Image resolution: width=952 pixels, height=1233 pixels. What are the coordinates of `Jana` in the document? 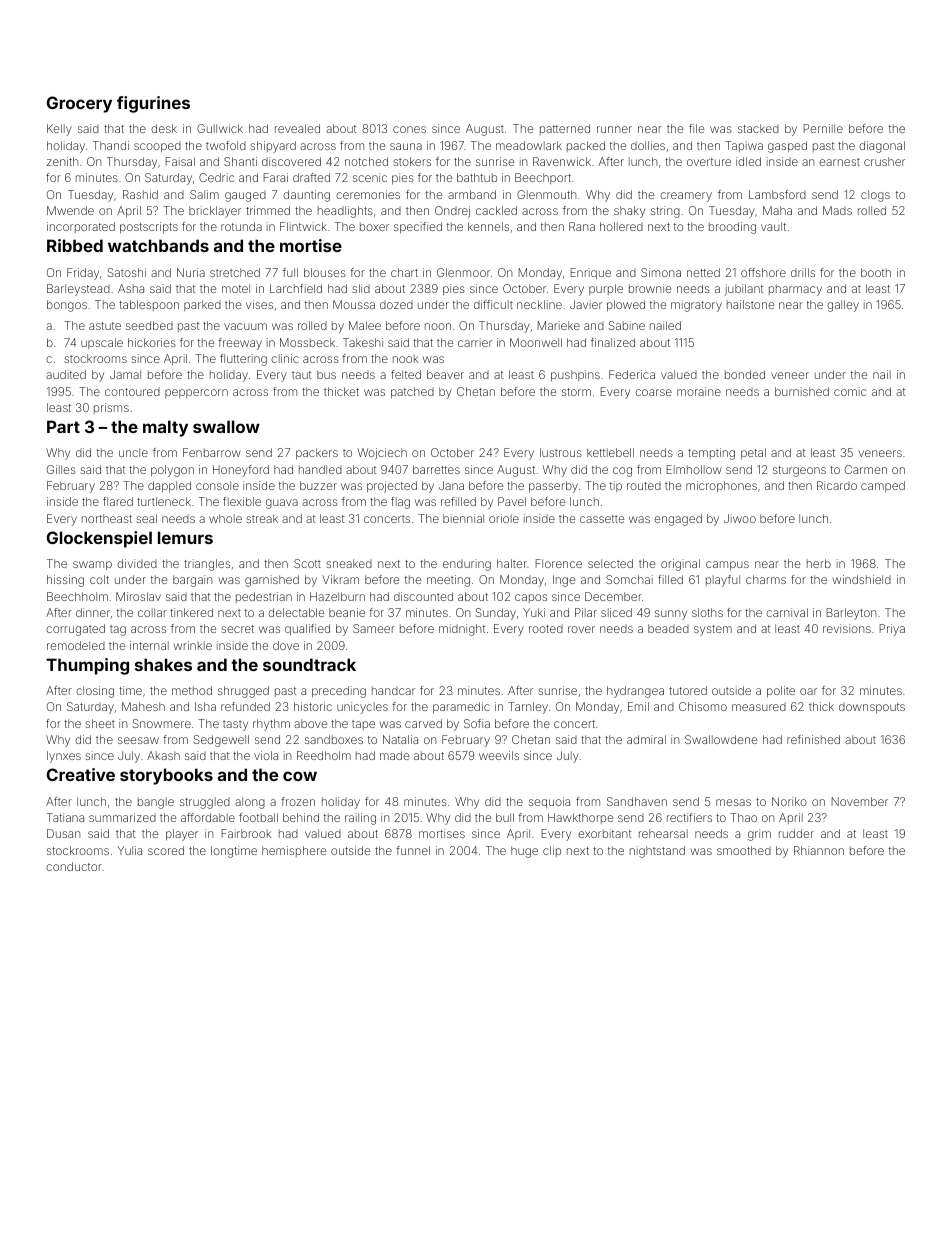 It's located at (451, 485).
